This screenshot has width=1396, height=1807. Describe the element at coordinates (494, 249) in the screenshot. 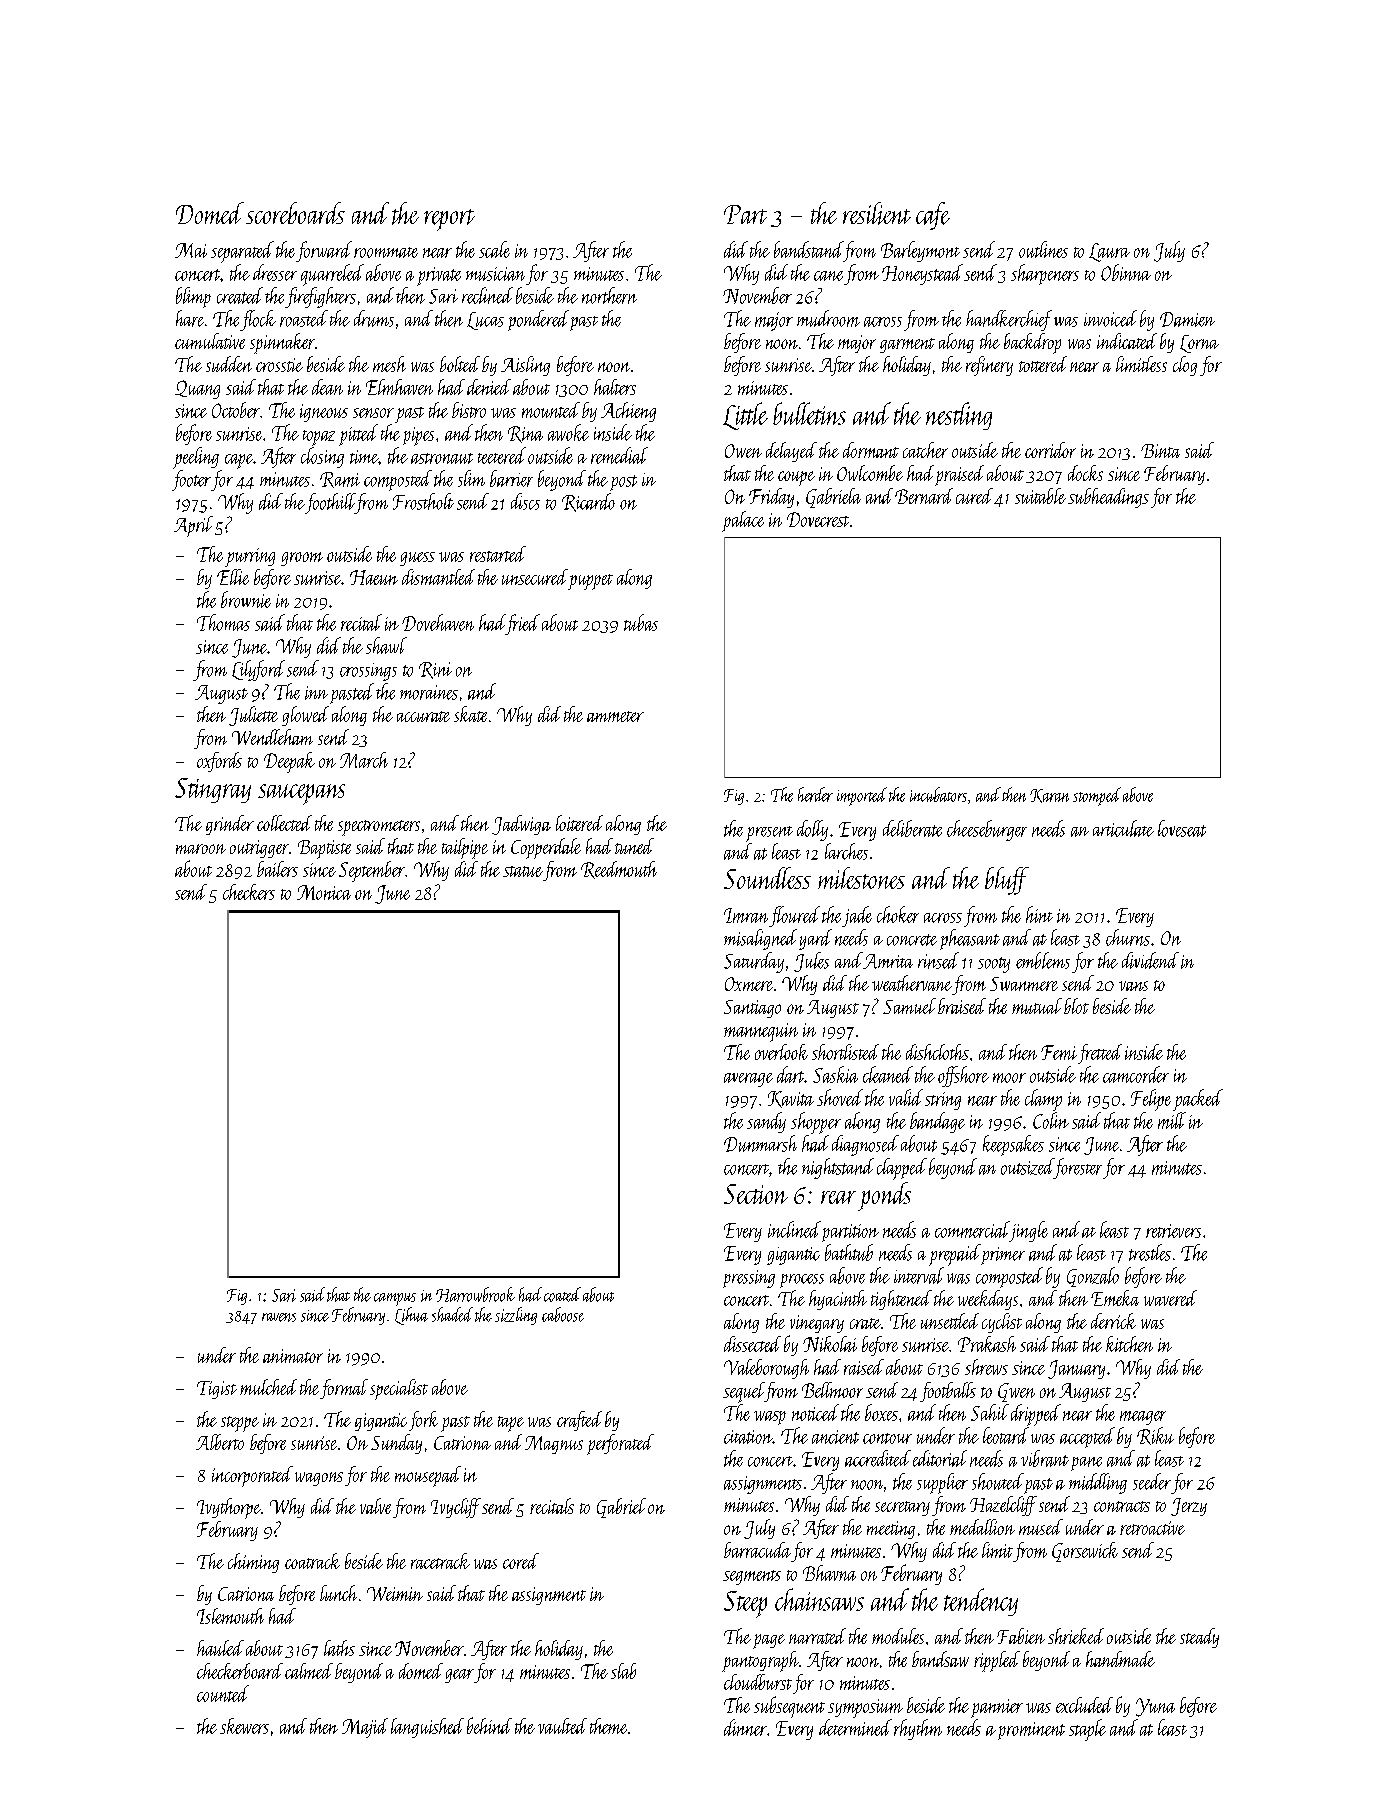

I see `scale` at that location.
